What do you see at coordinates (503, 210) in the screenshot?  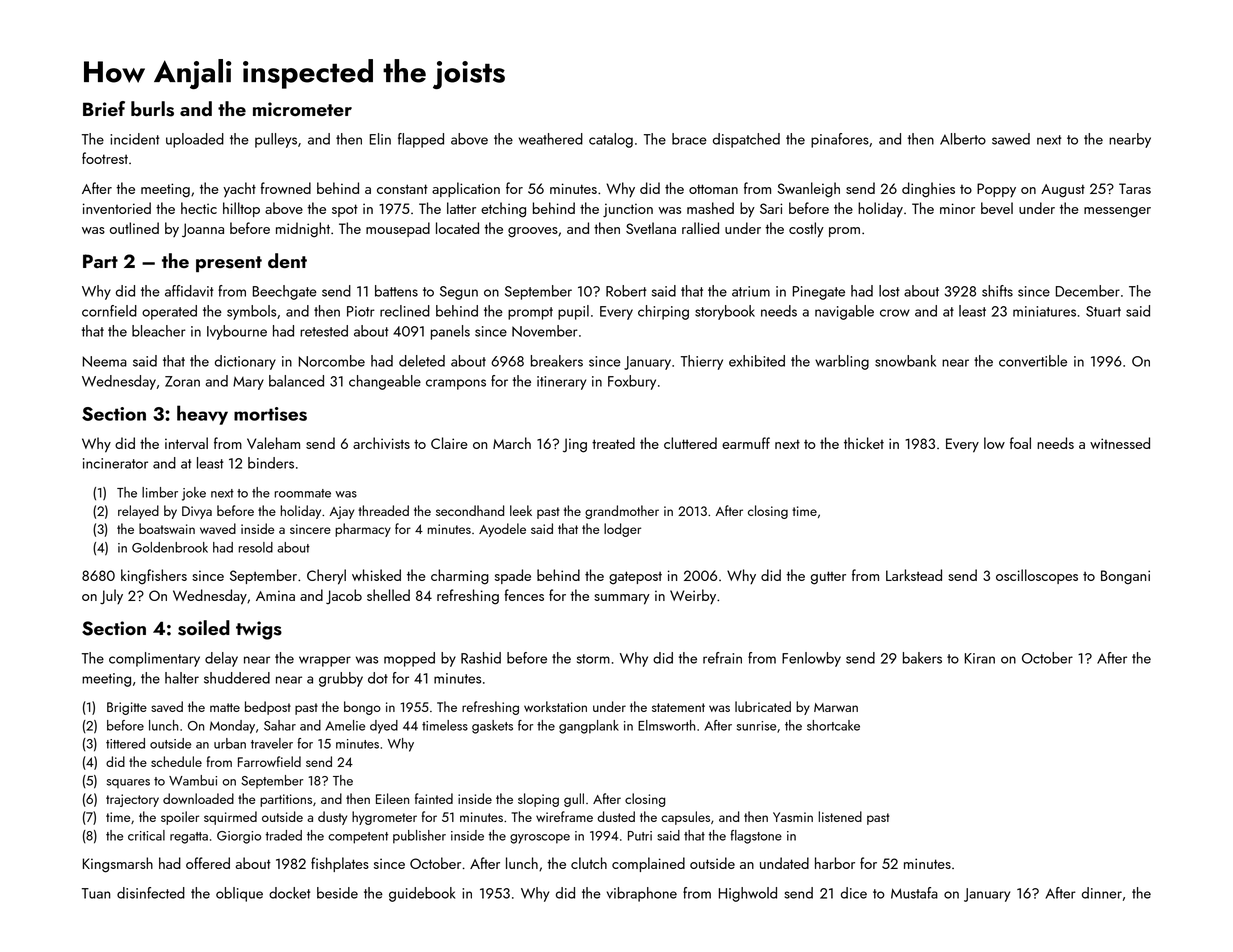 I see `etching` at bounding box center [503, 210].
